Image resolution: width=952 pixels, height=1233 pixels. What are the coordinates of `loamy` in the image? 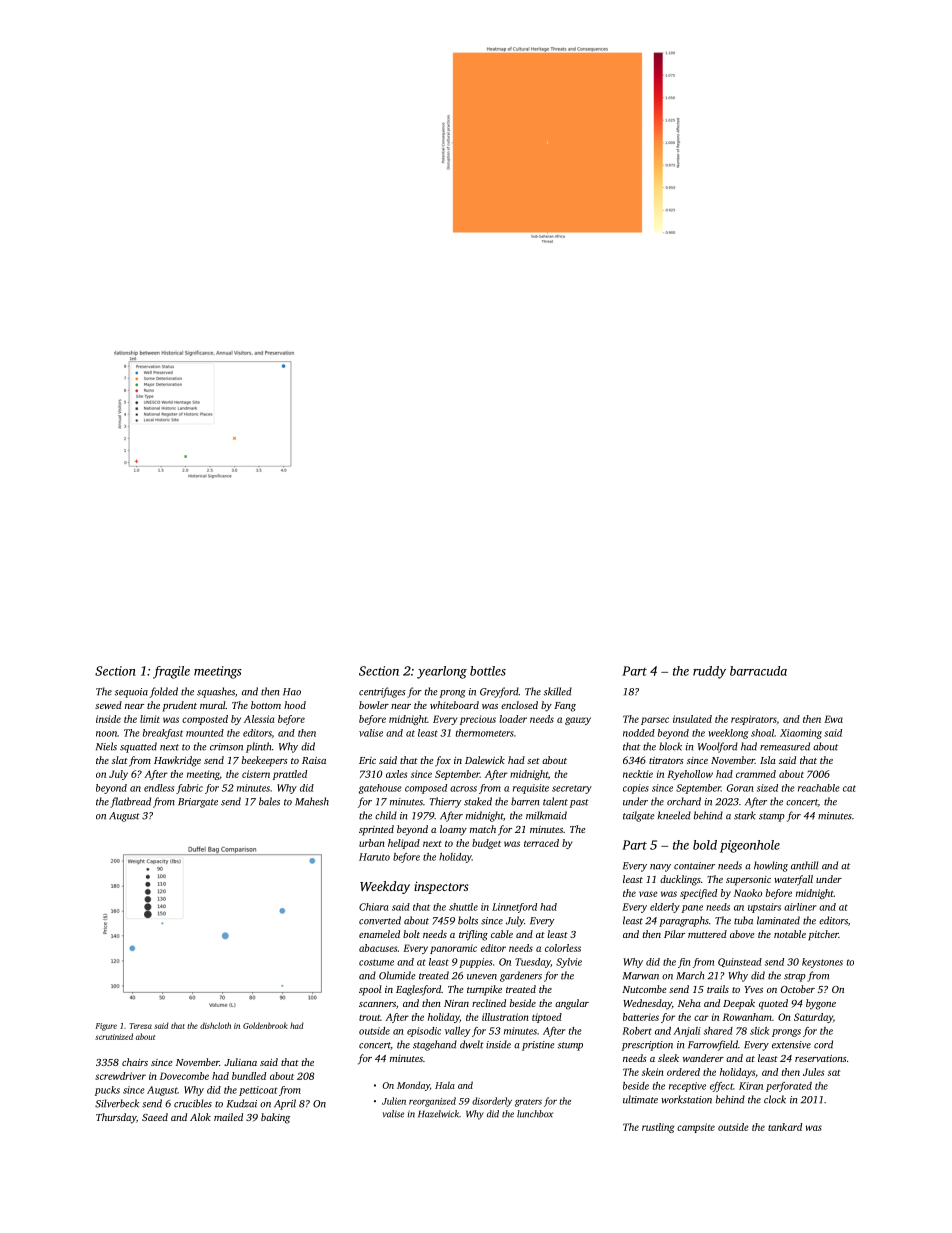 It's located at (453, 830).
